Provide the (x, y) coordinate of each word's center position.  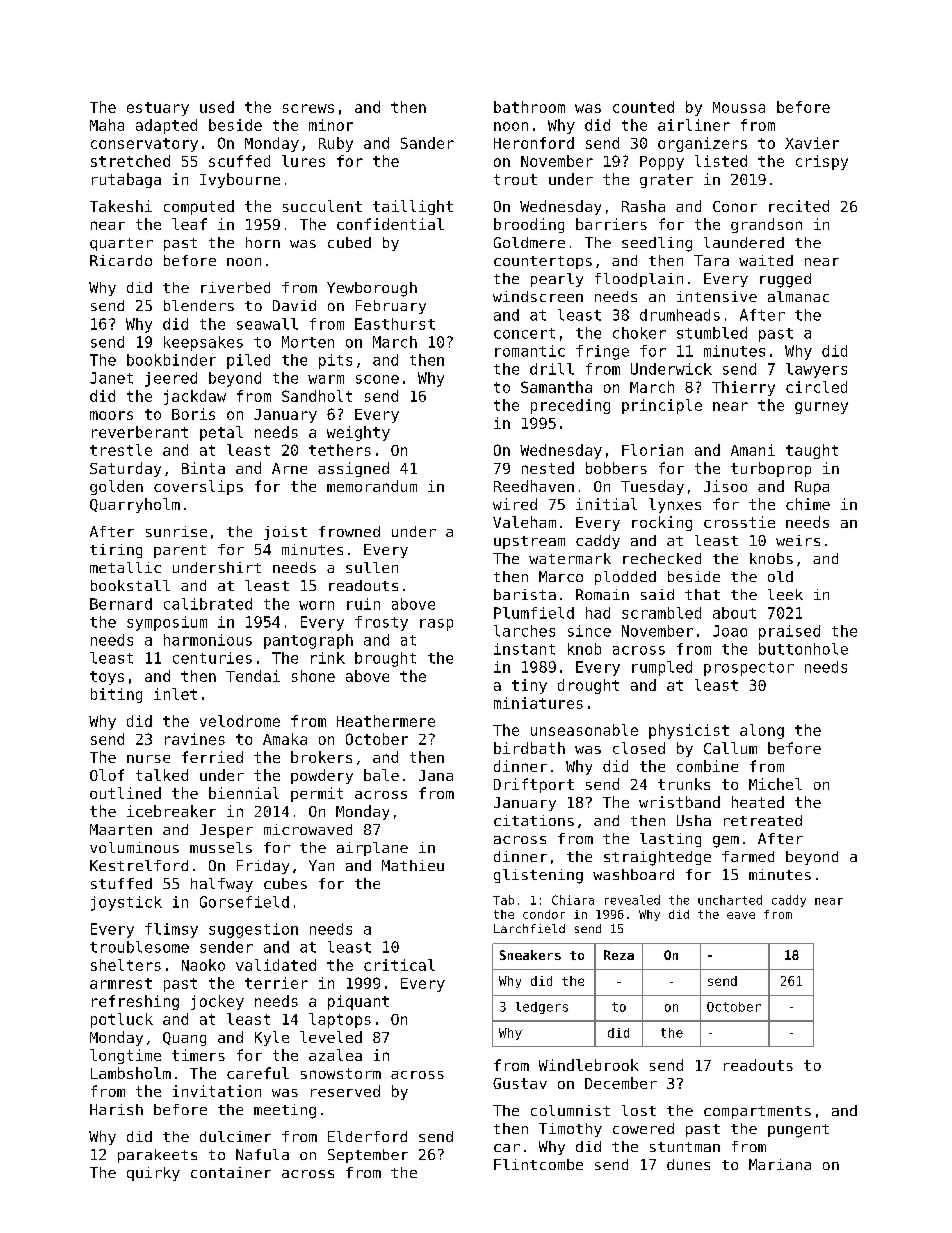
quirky (153, 1174)
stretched (130, 161)
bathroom (529, 107)
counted (643, 107)
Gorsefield (244, 902)
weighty (358, 433)
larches (524, 631)
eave (741, 915)
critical (399, 965)
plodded (625, 578)
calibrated (208, 604)
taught (812, 451)
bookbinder (171, 360)
